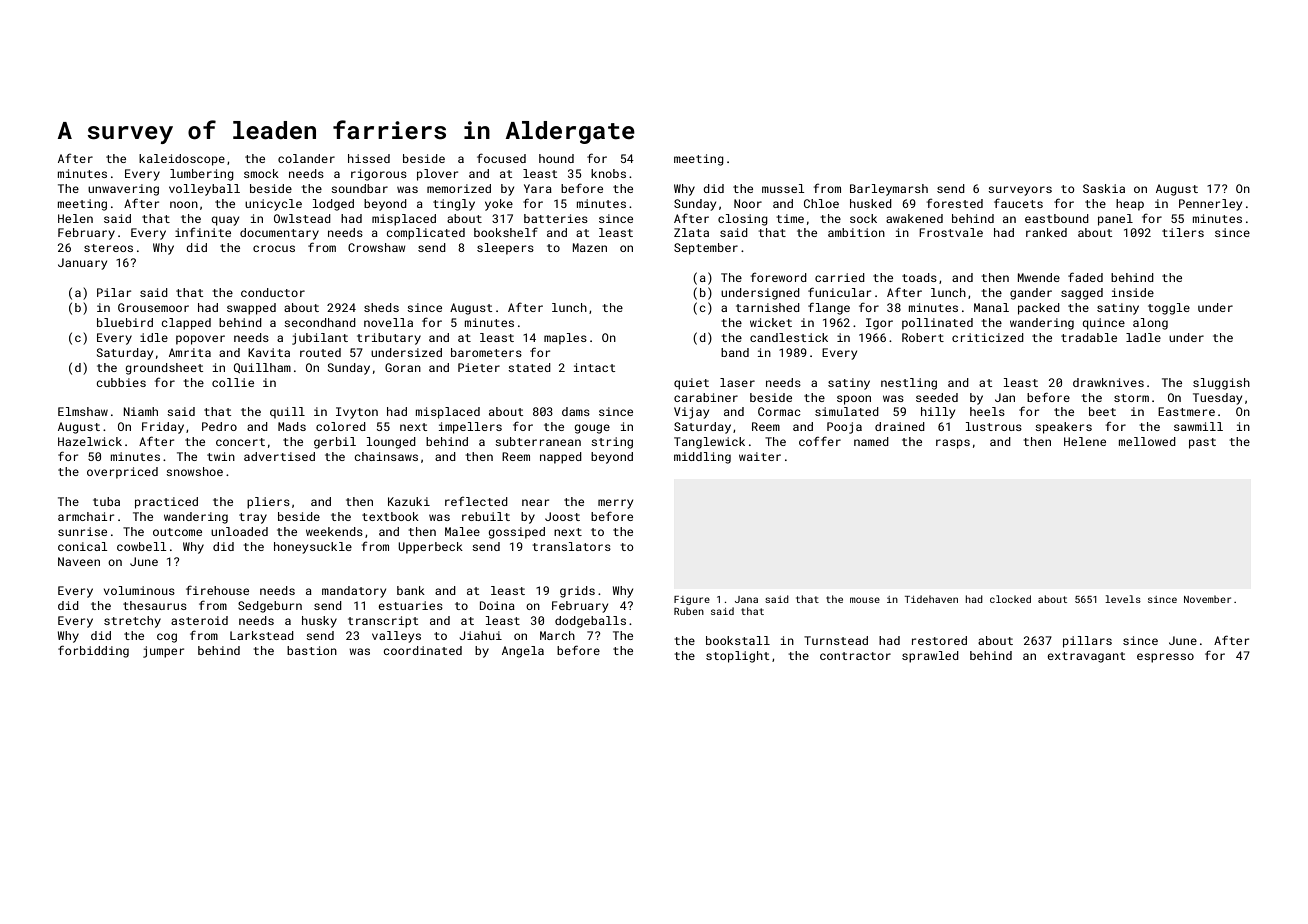  Describe the element at coordinates (217, 590) in the image. I see `firehouse` at that location.
